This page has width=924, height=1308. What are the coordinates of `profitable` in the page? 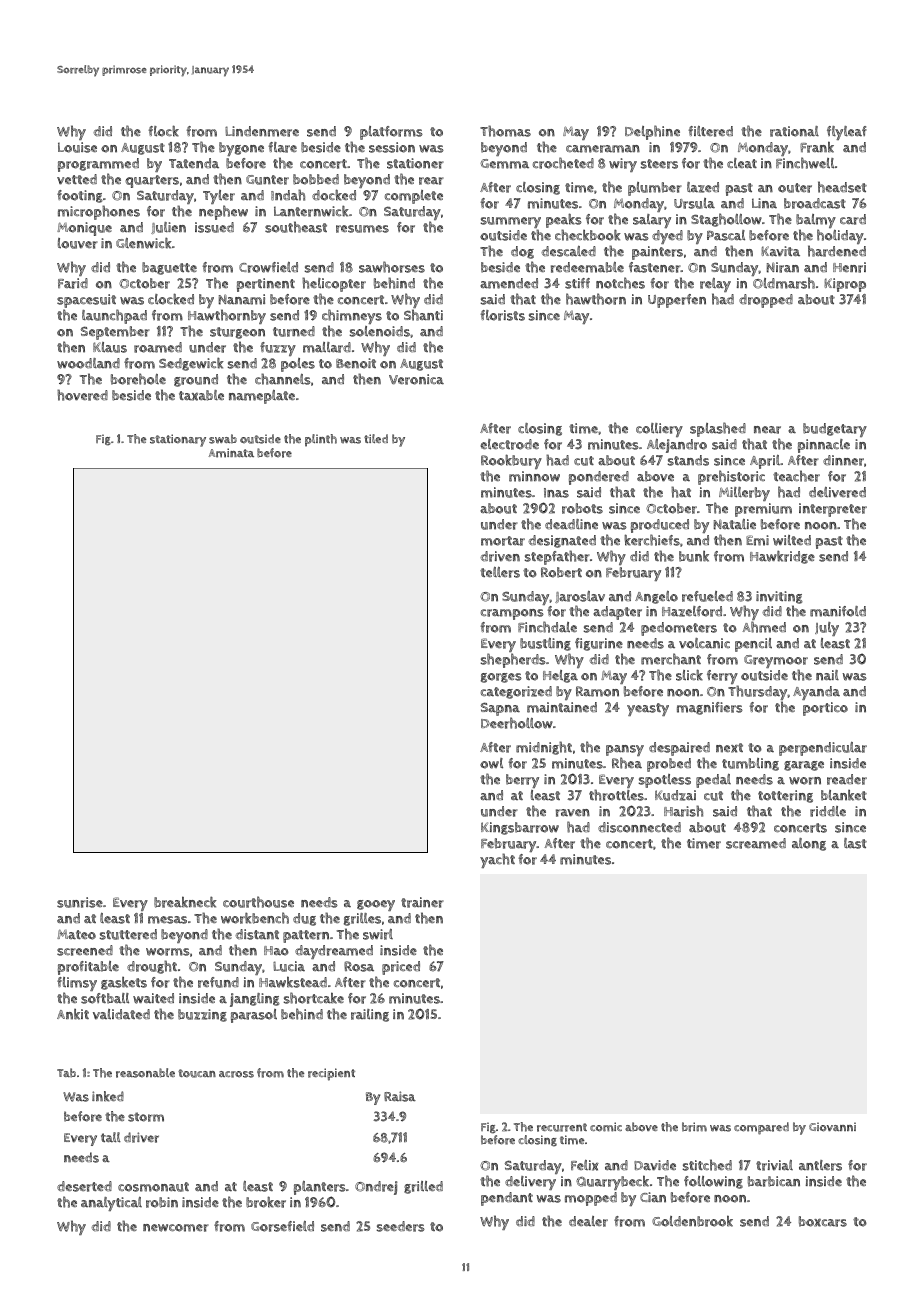 It's located at (88, 968).
